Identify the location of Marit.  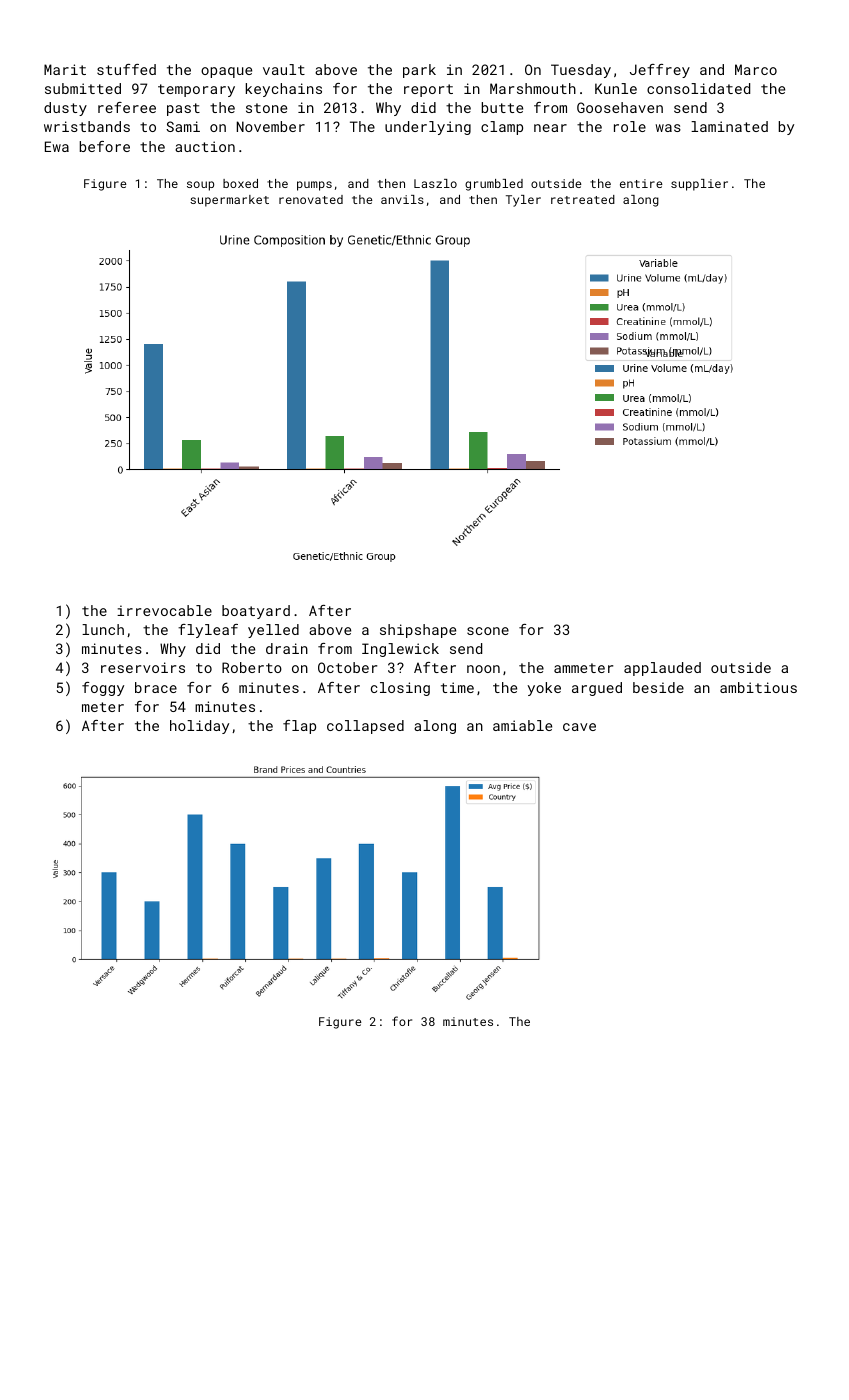
(65, 69).
